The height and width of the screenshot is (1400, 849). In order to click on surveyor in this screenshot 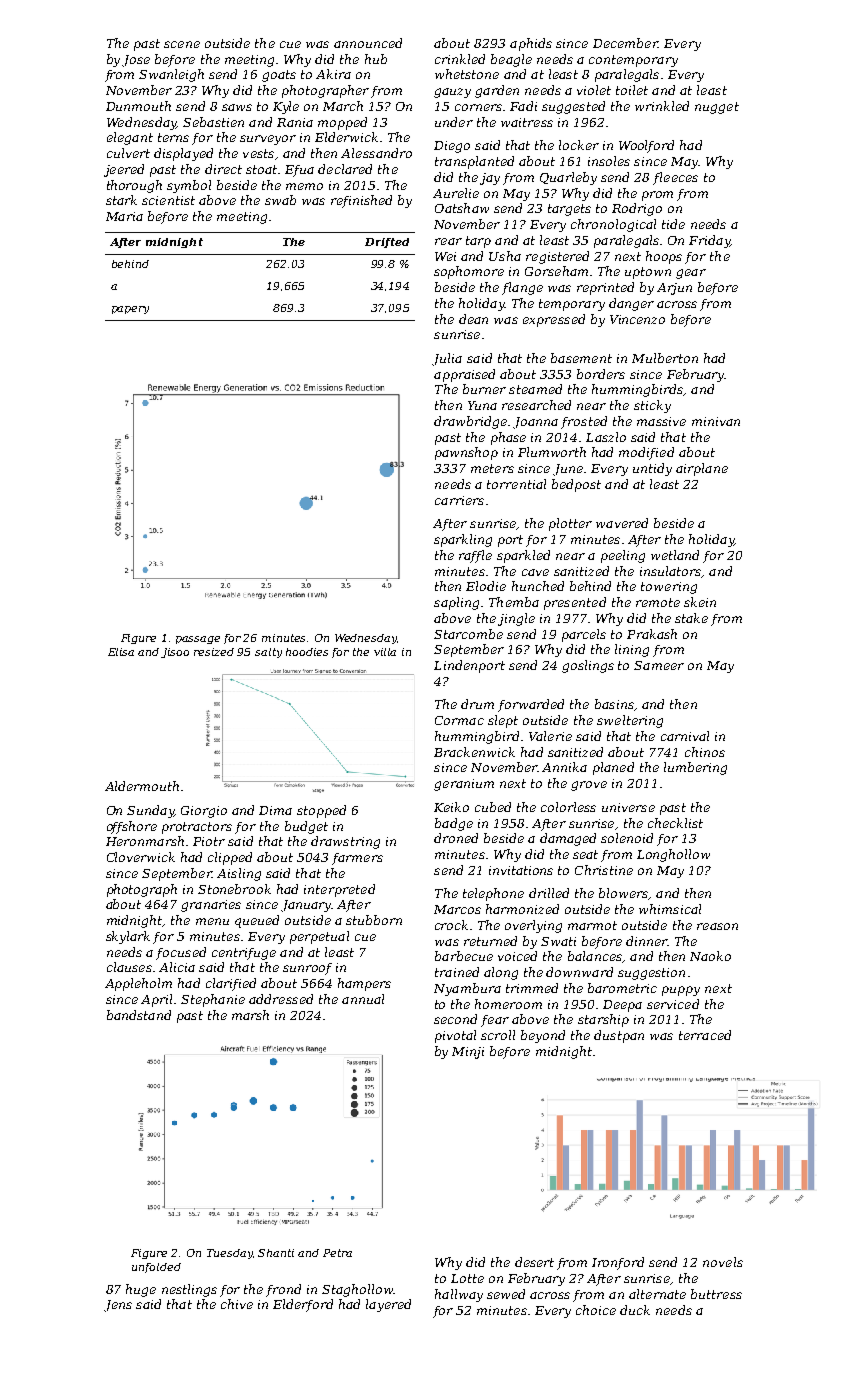, I will do `click(268, 140)`.
